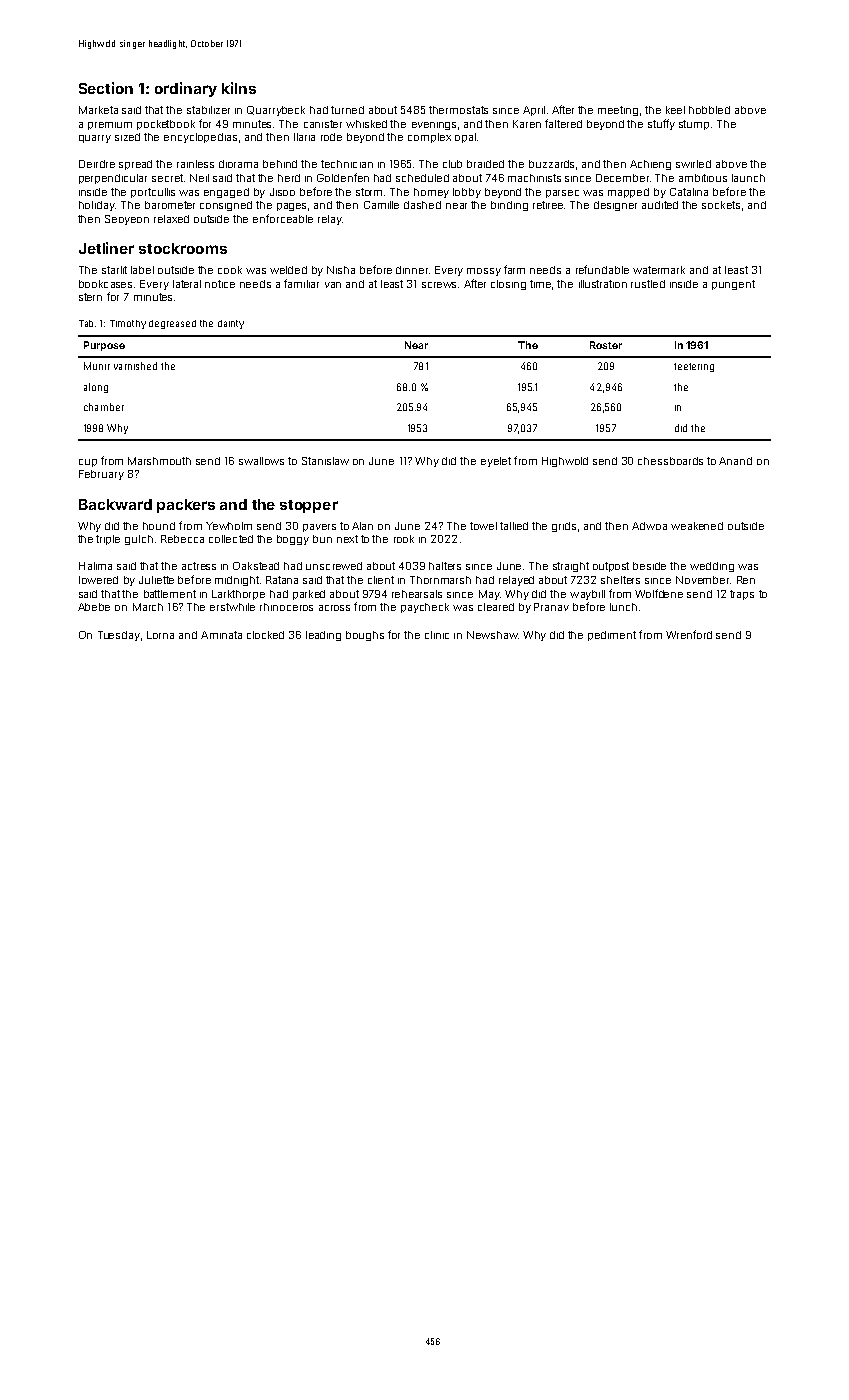 This image has height=1400, width=849. Describe the element at coordinates (148, 607) in the image. I see `March` at that location.
